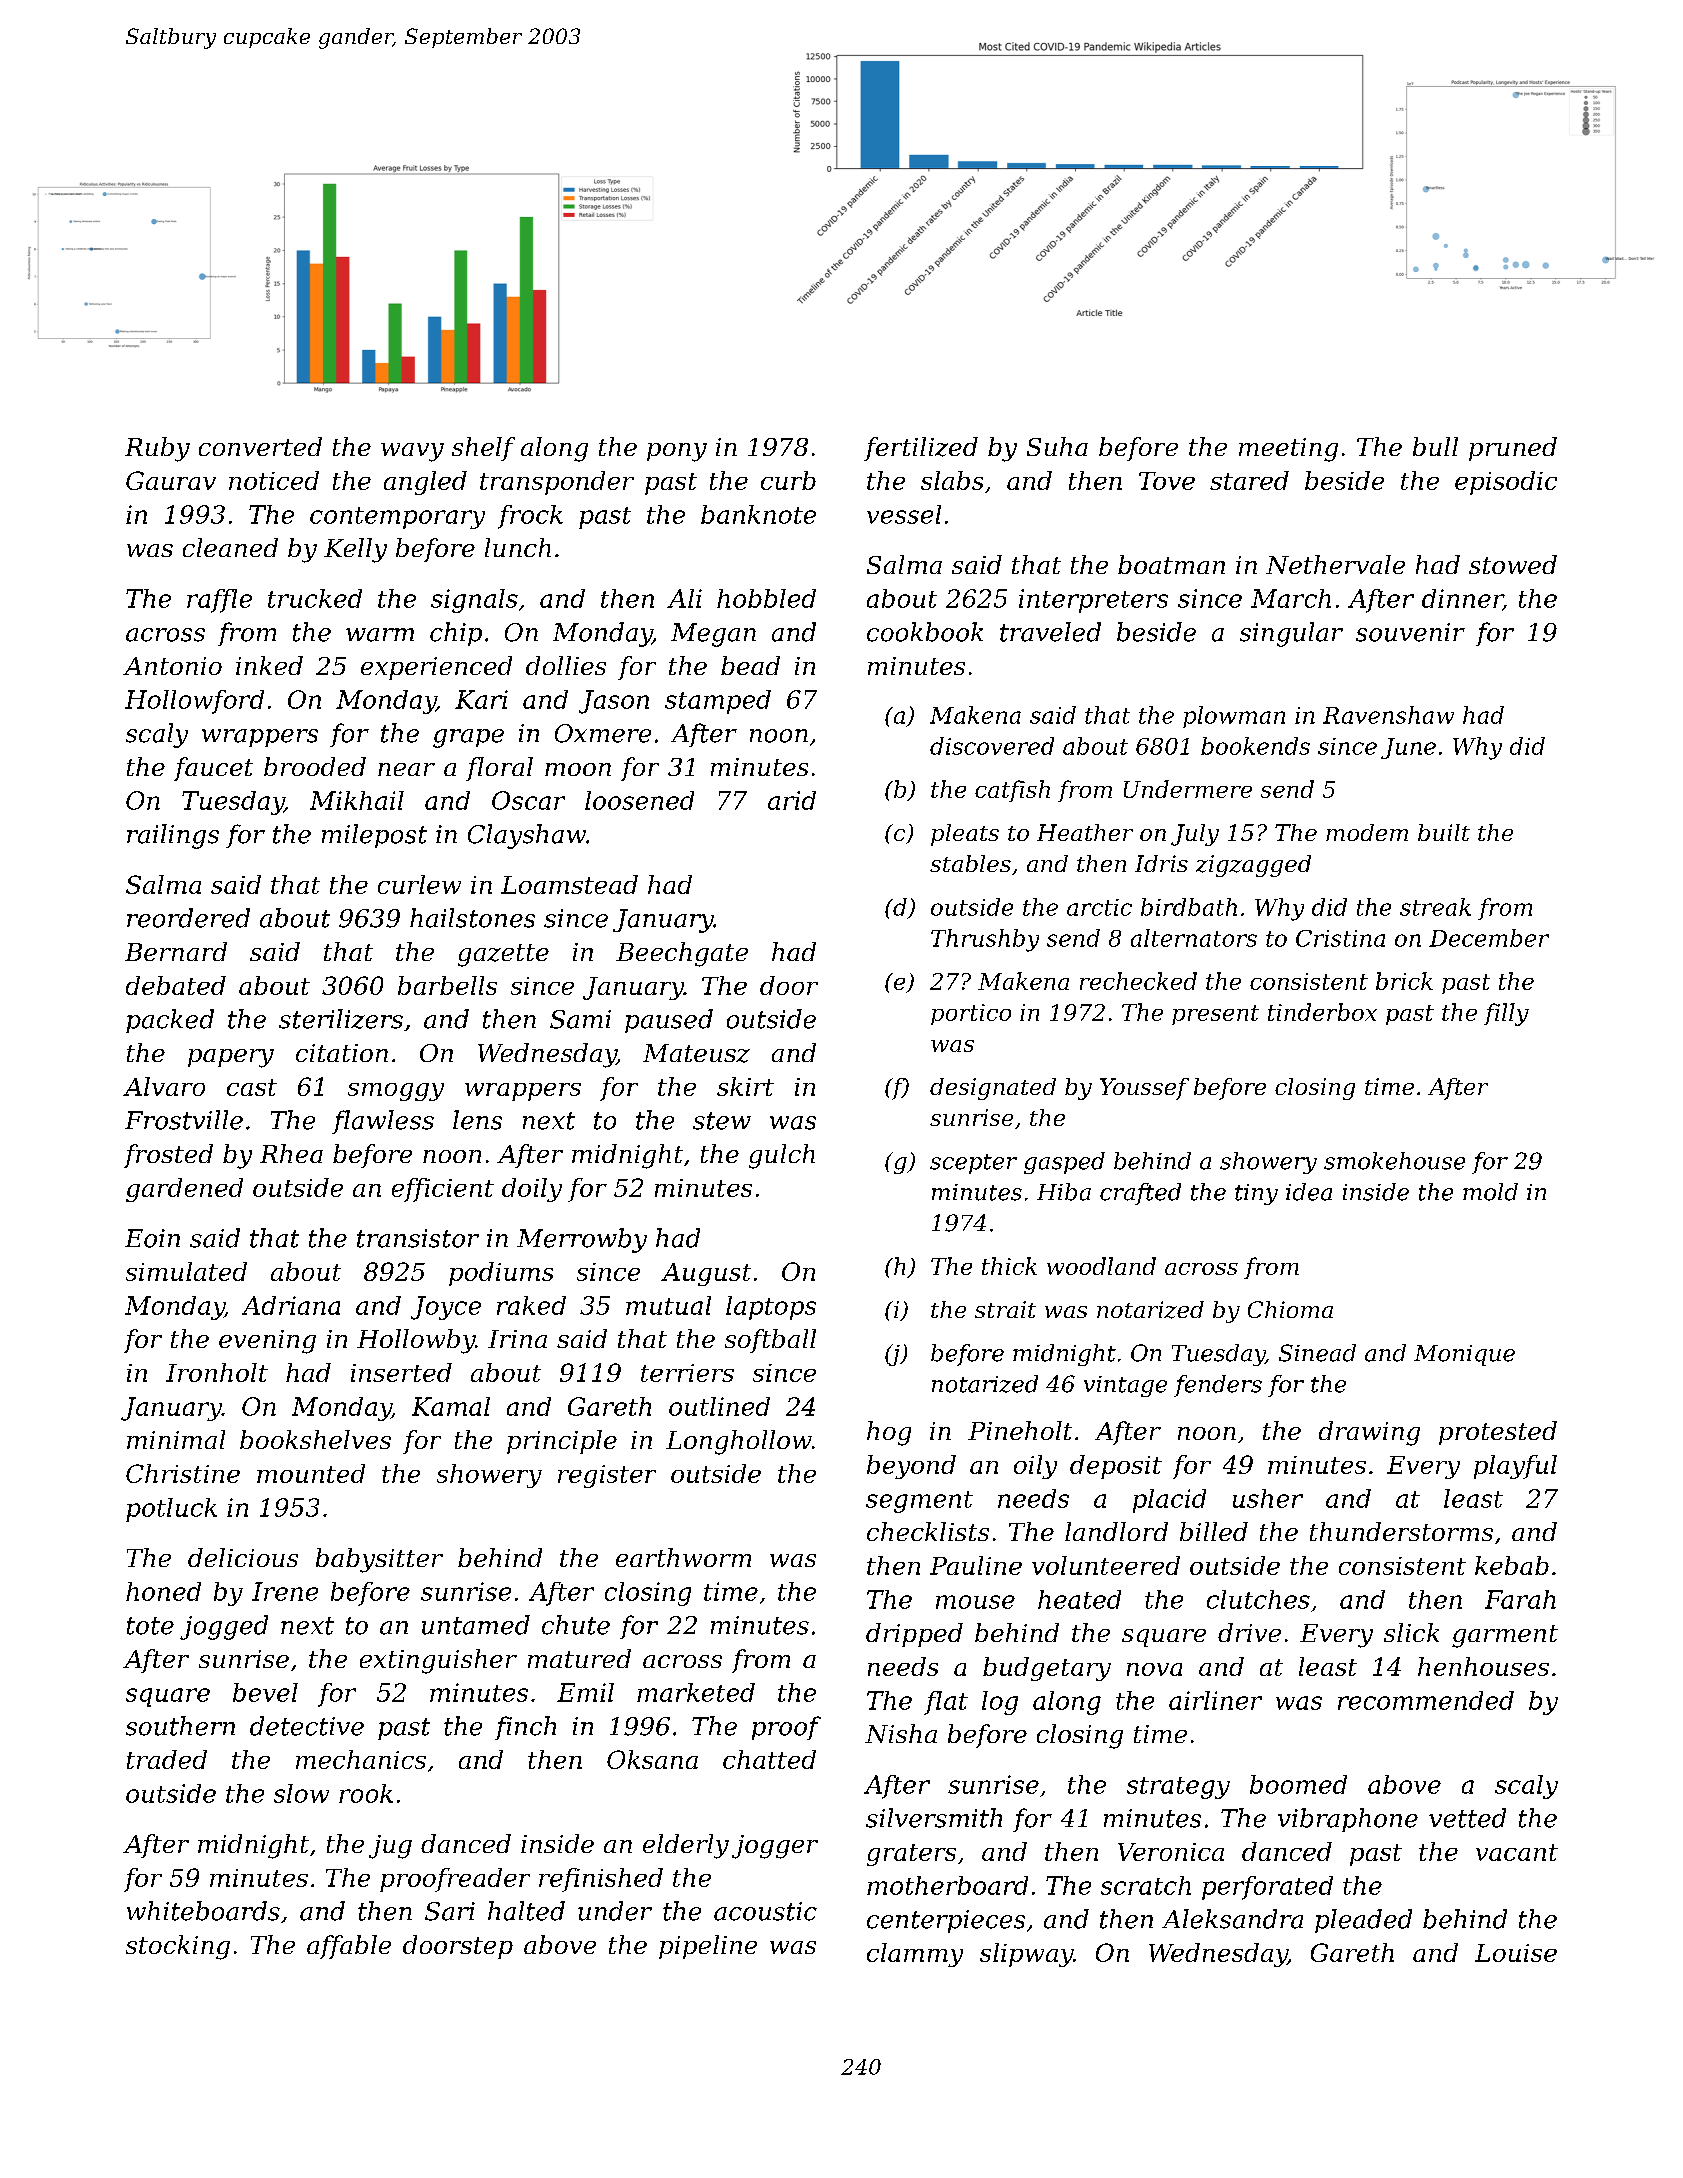  What do you see at coordinates (379, 1560) in the document?
I see `babysitter` at bounding box center [379, 1560].
